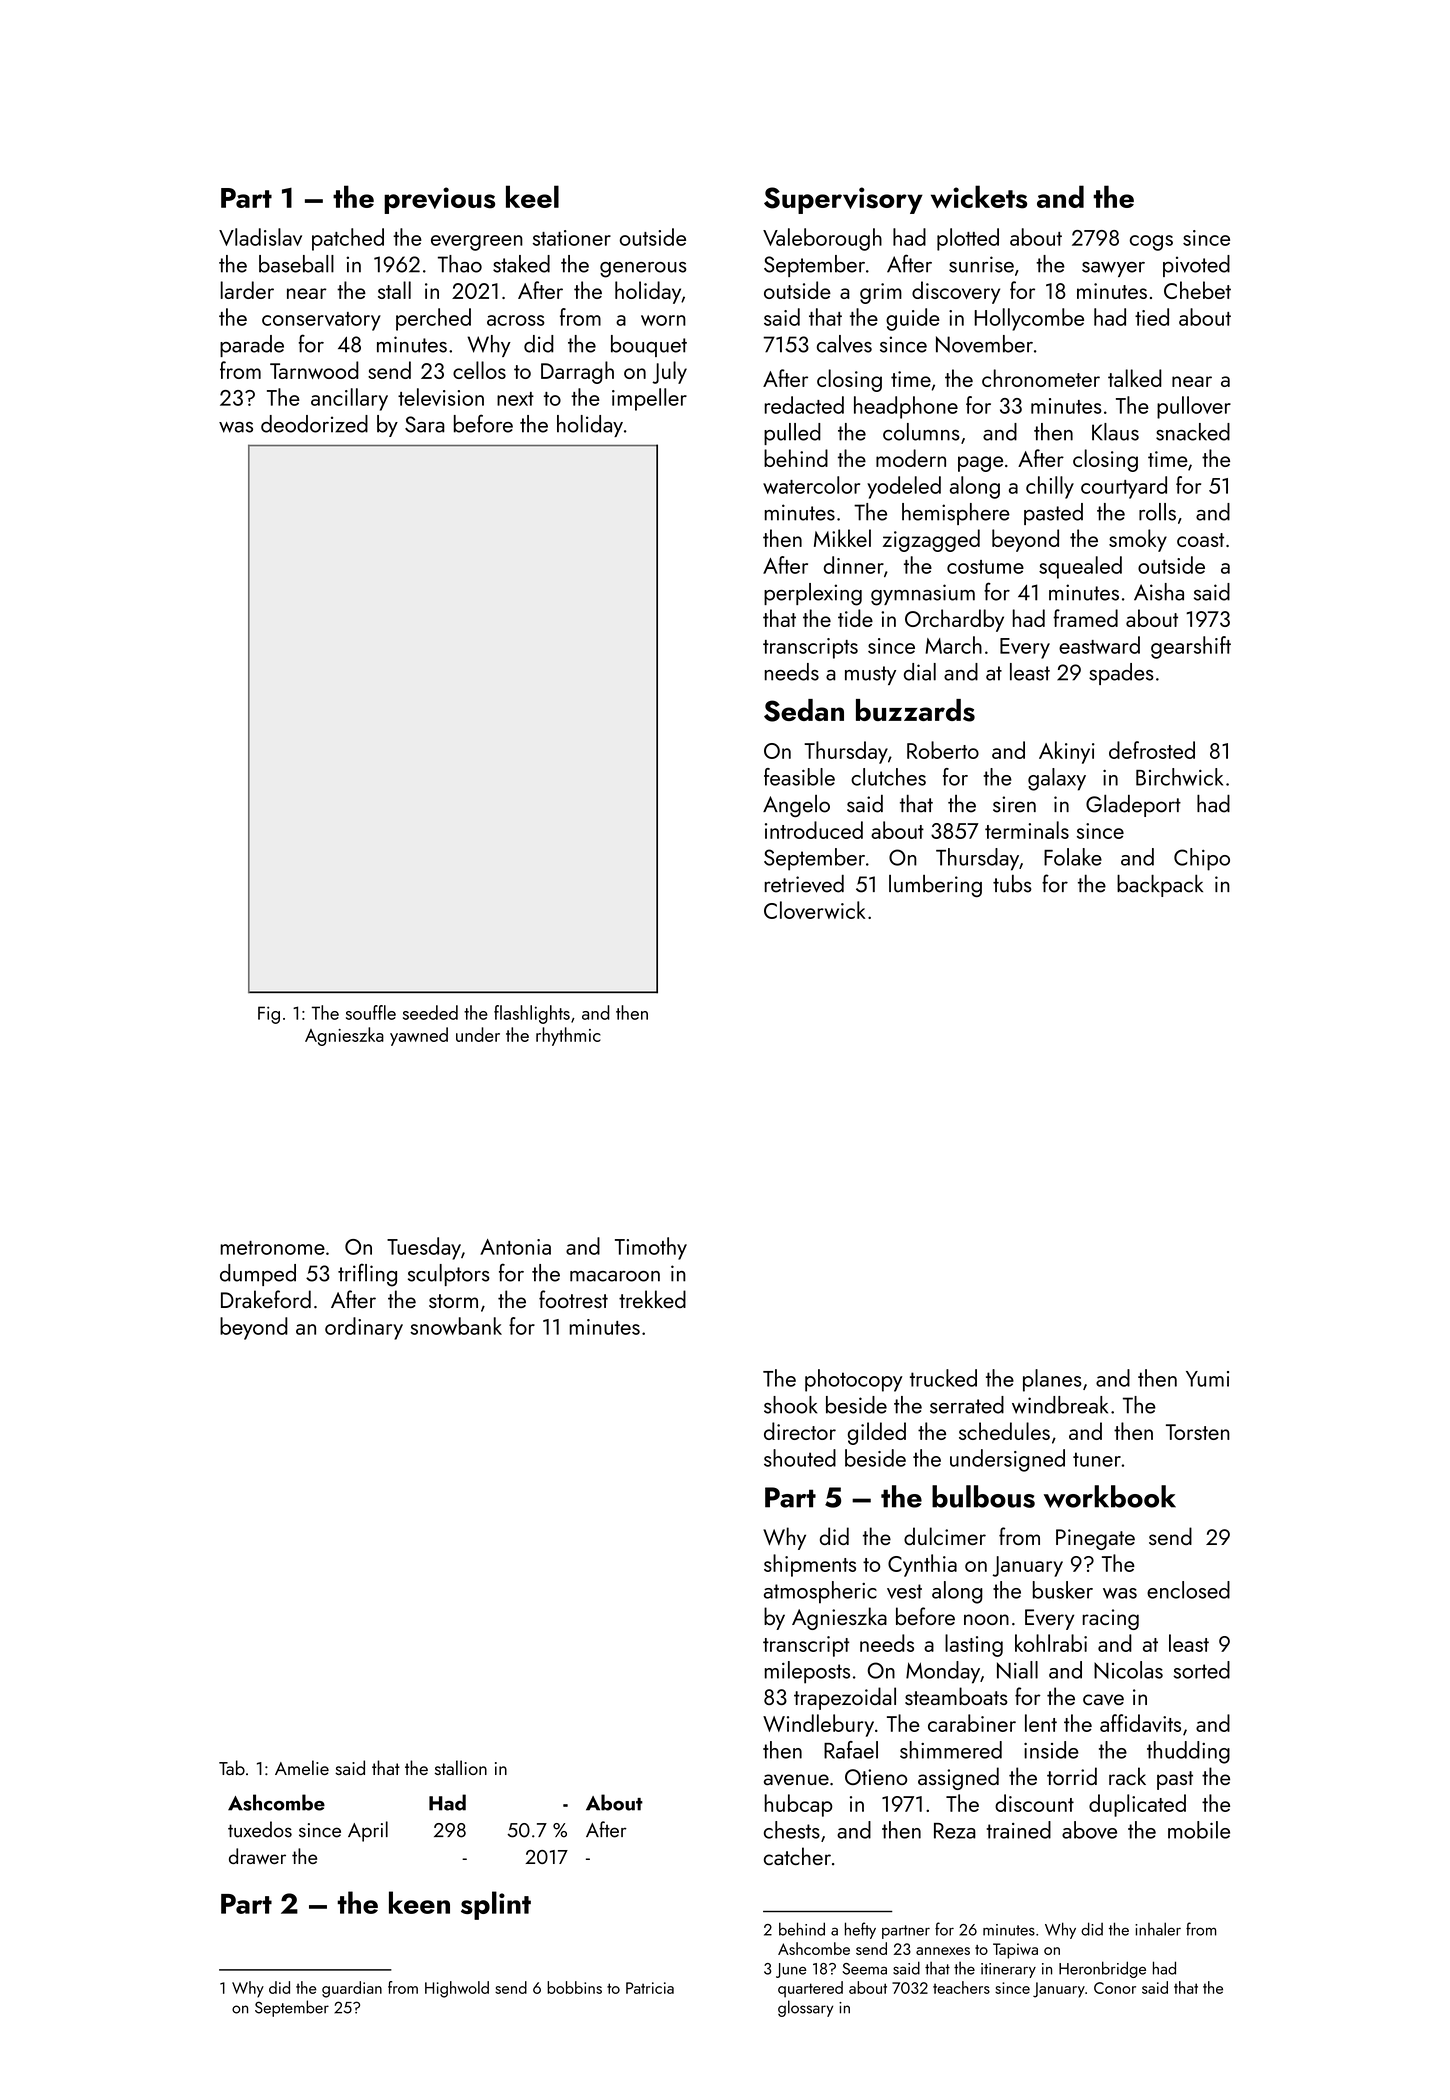 This screenshot has width=1450, height=2100. I want to click on flashlights, so click(532, 1014).
